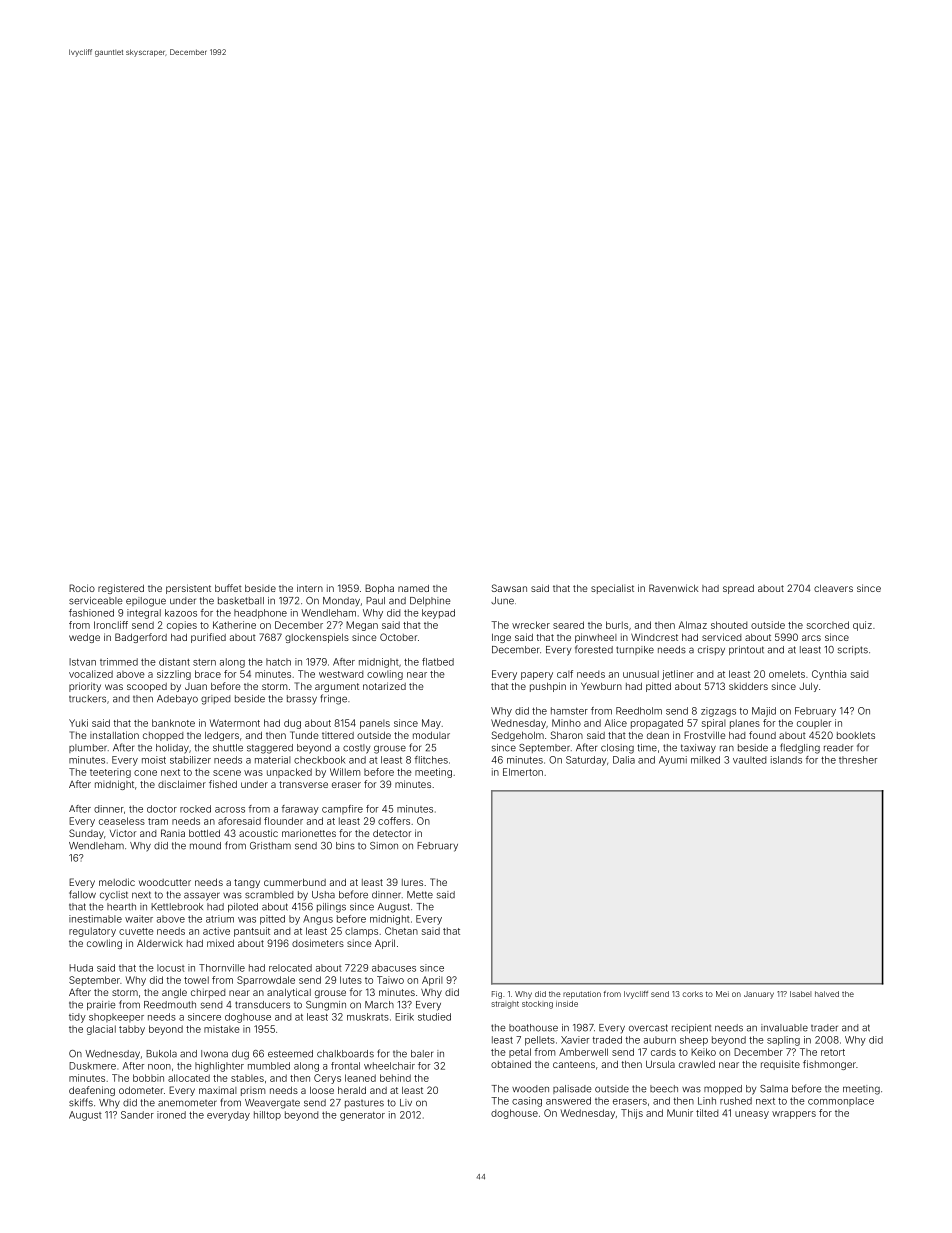 Image resolution: width=952 pixels, height=1233 pixels. What do you see at coordinates (762, 735) in the screenshot?
I see `found` at bounding box center [762, 735].
